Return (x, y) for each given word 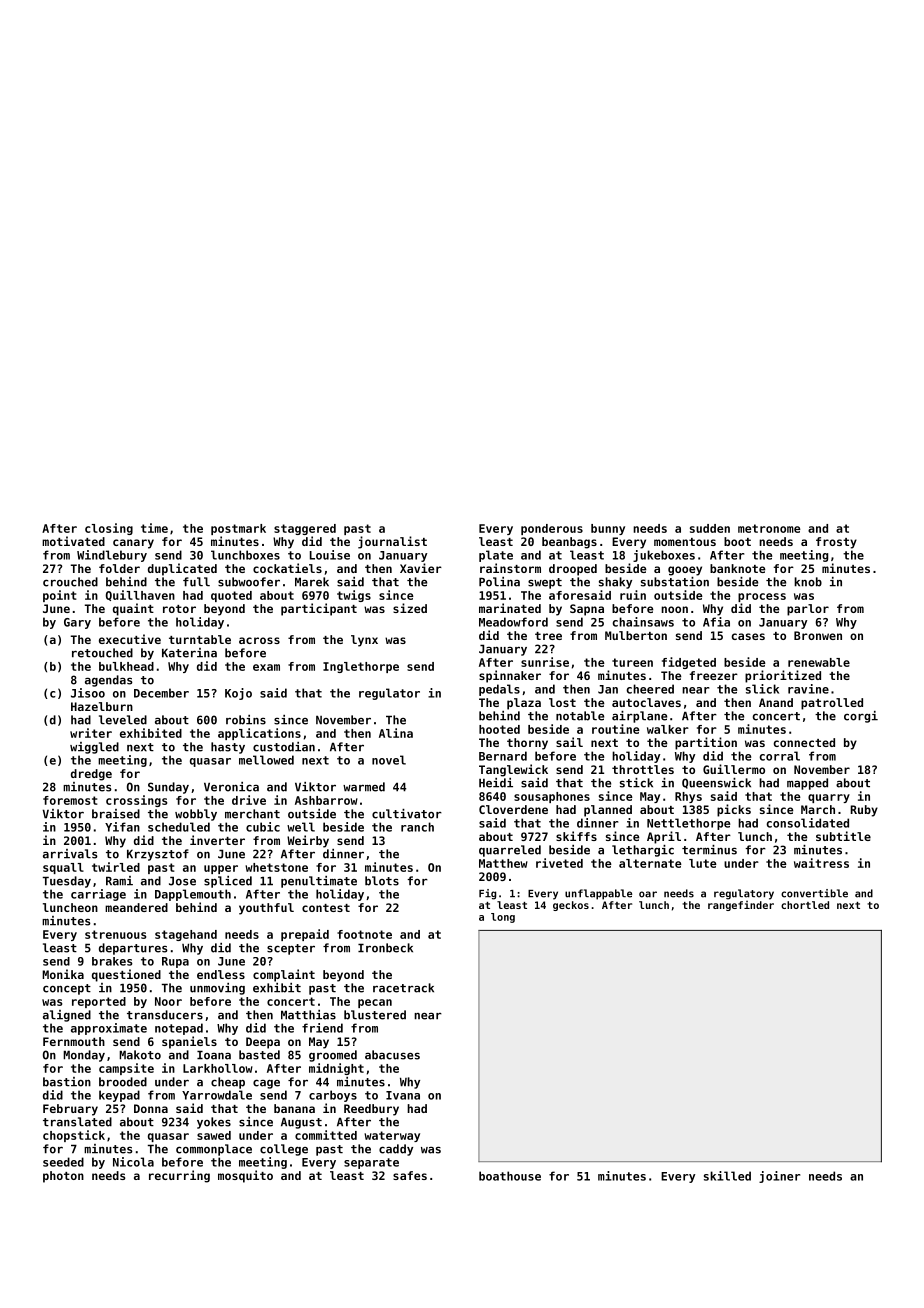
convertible (814, 893)
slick (762, 689)
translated (77, 1122)
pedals (499, 690)
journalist (392, 542)
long (503, 918)
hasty (228, 748)
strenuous (115, 934)
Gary (77, 623)
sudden (710, 528)
